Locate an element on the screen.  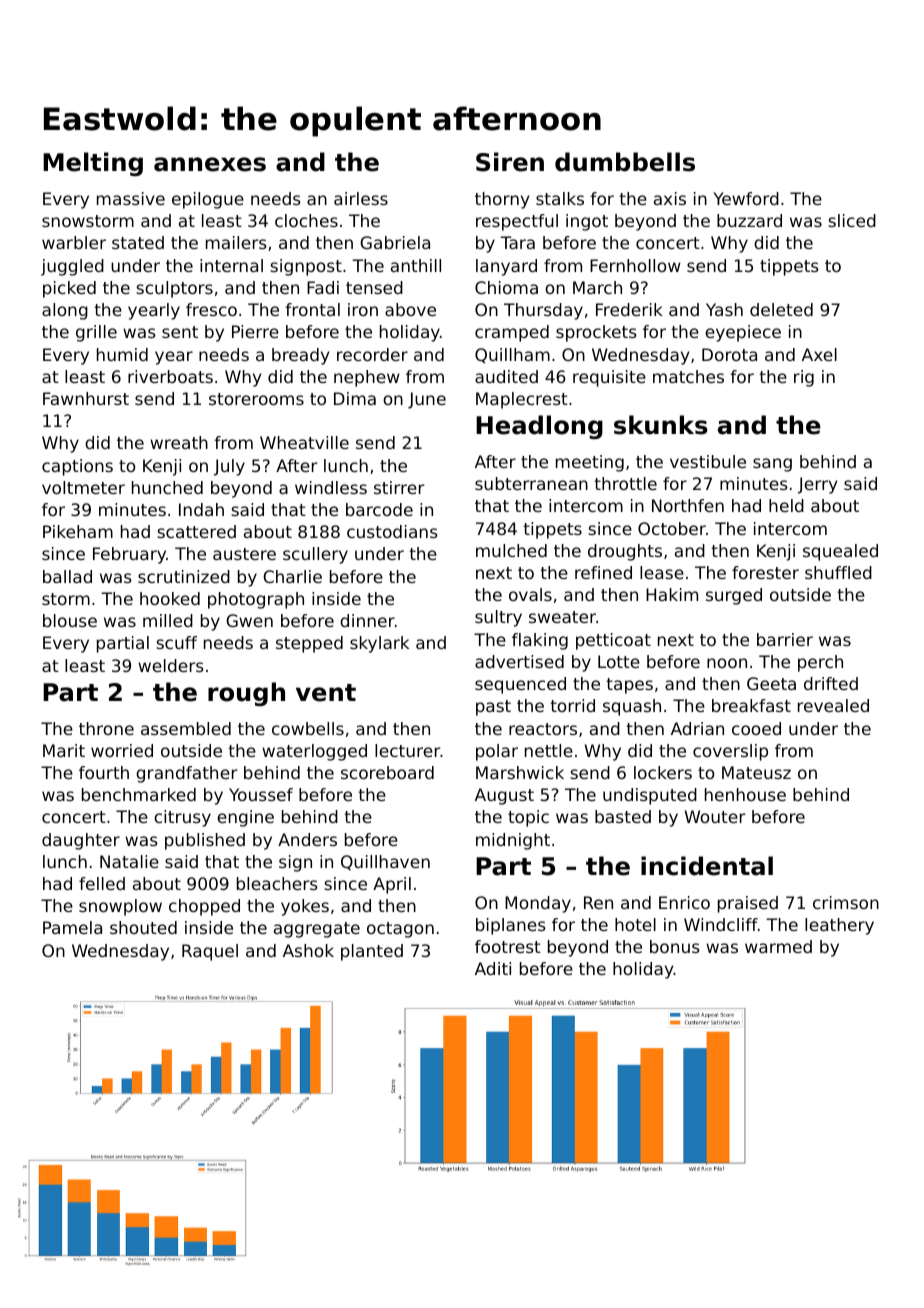
Hakim is located at coordinates (672, 594).
